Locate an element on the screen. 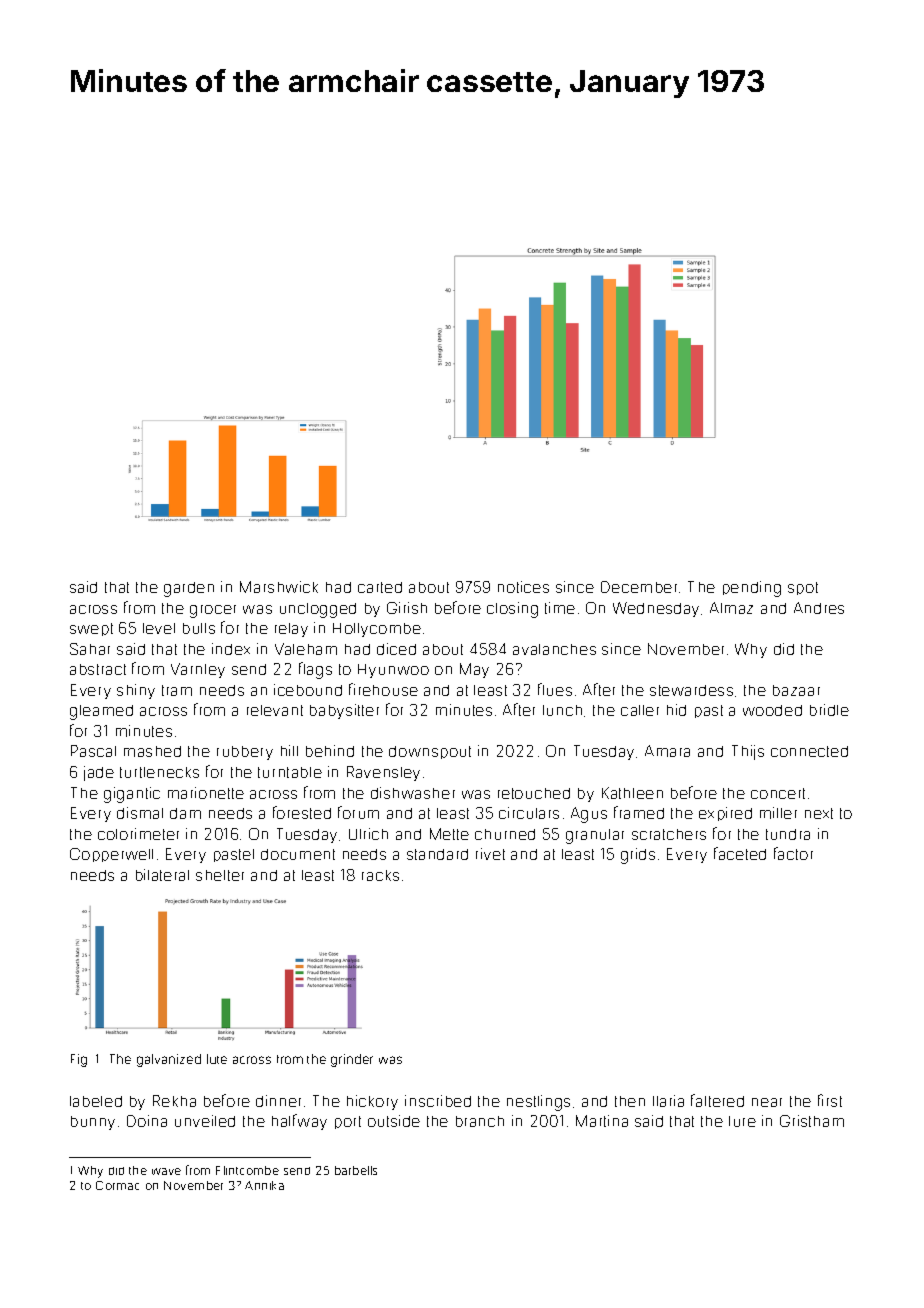 Image resolution: width=924 pixels, height=1308 pixels. avalanches is located at coordinates (554, 649).
